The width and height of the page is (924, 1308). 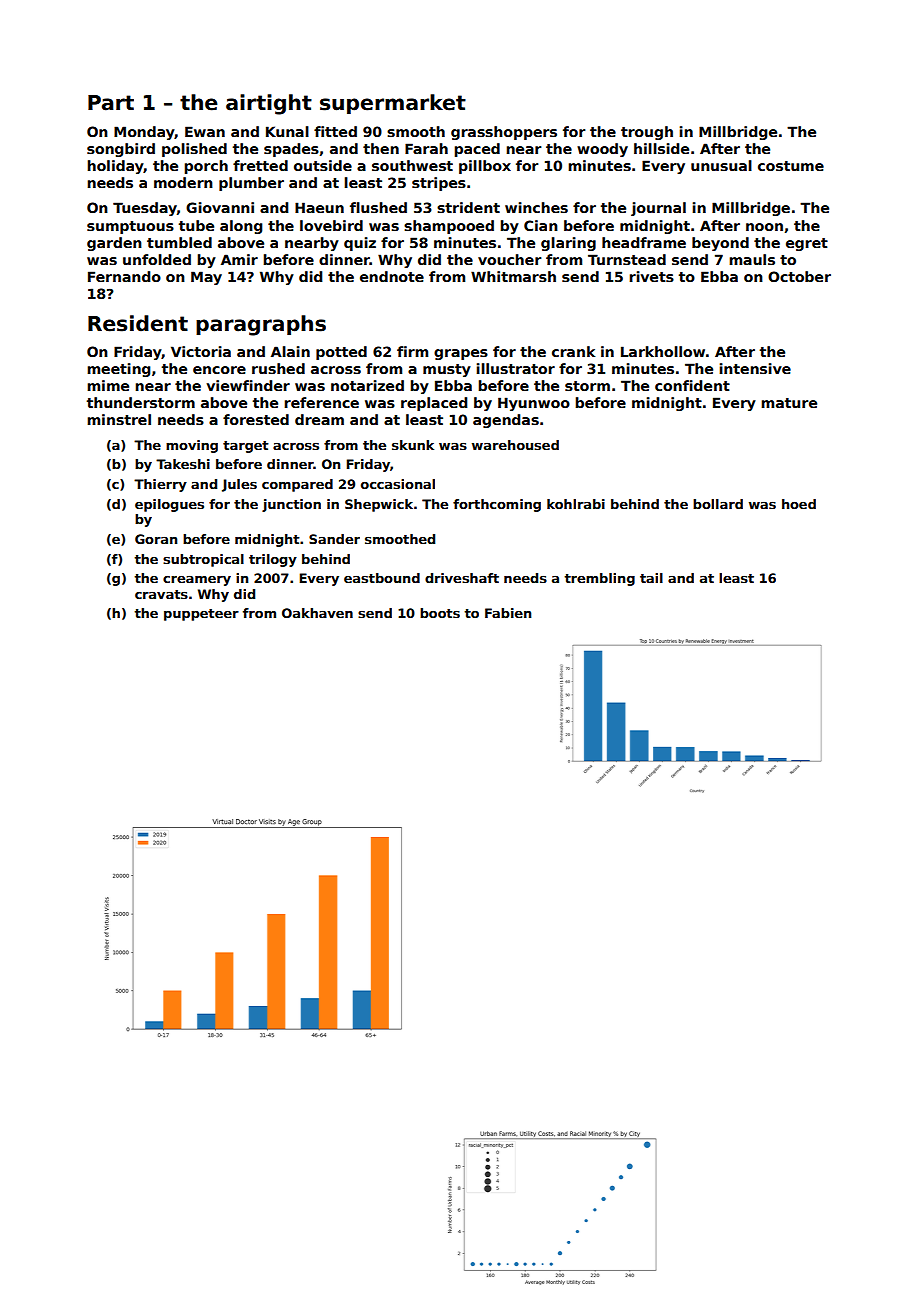 What do you see at coordinates (413, 445) in the page?
I see `skunk` at bounding box center [413, 445].
